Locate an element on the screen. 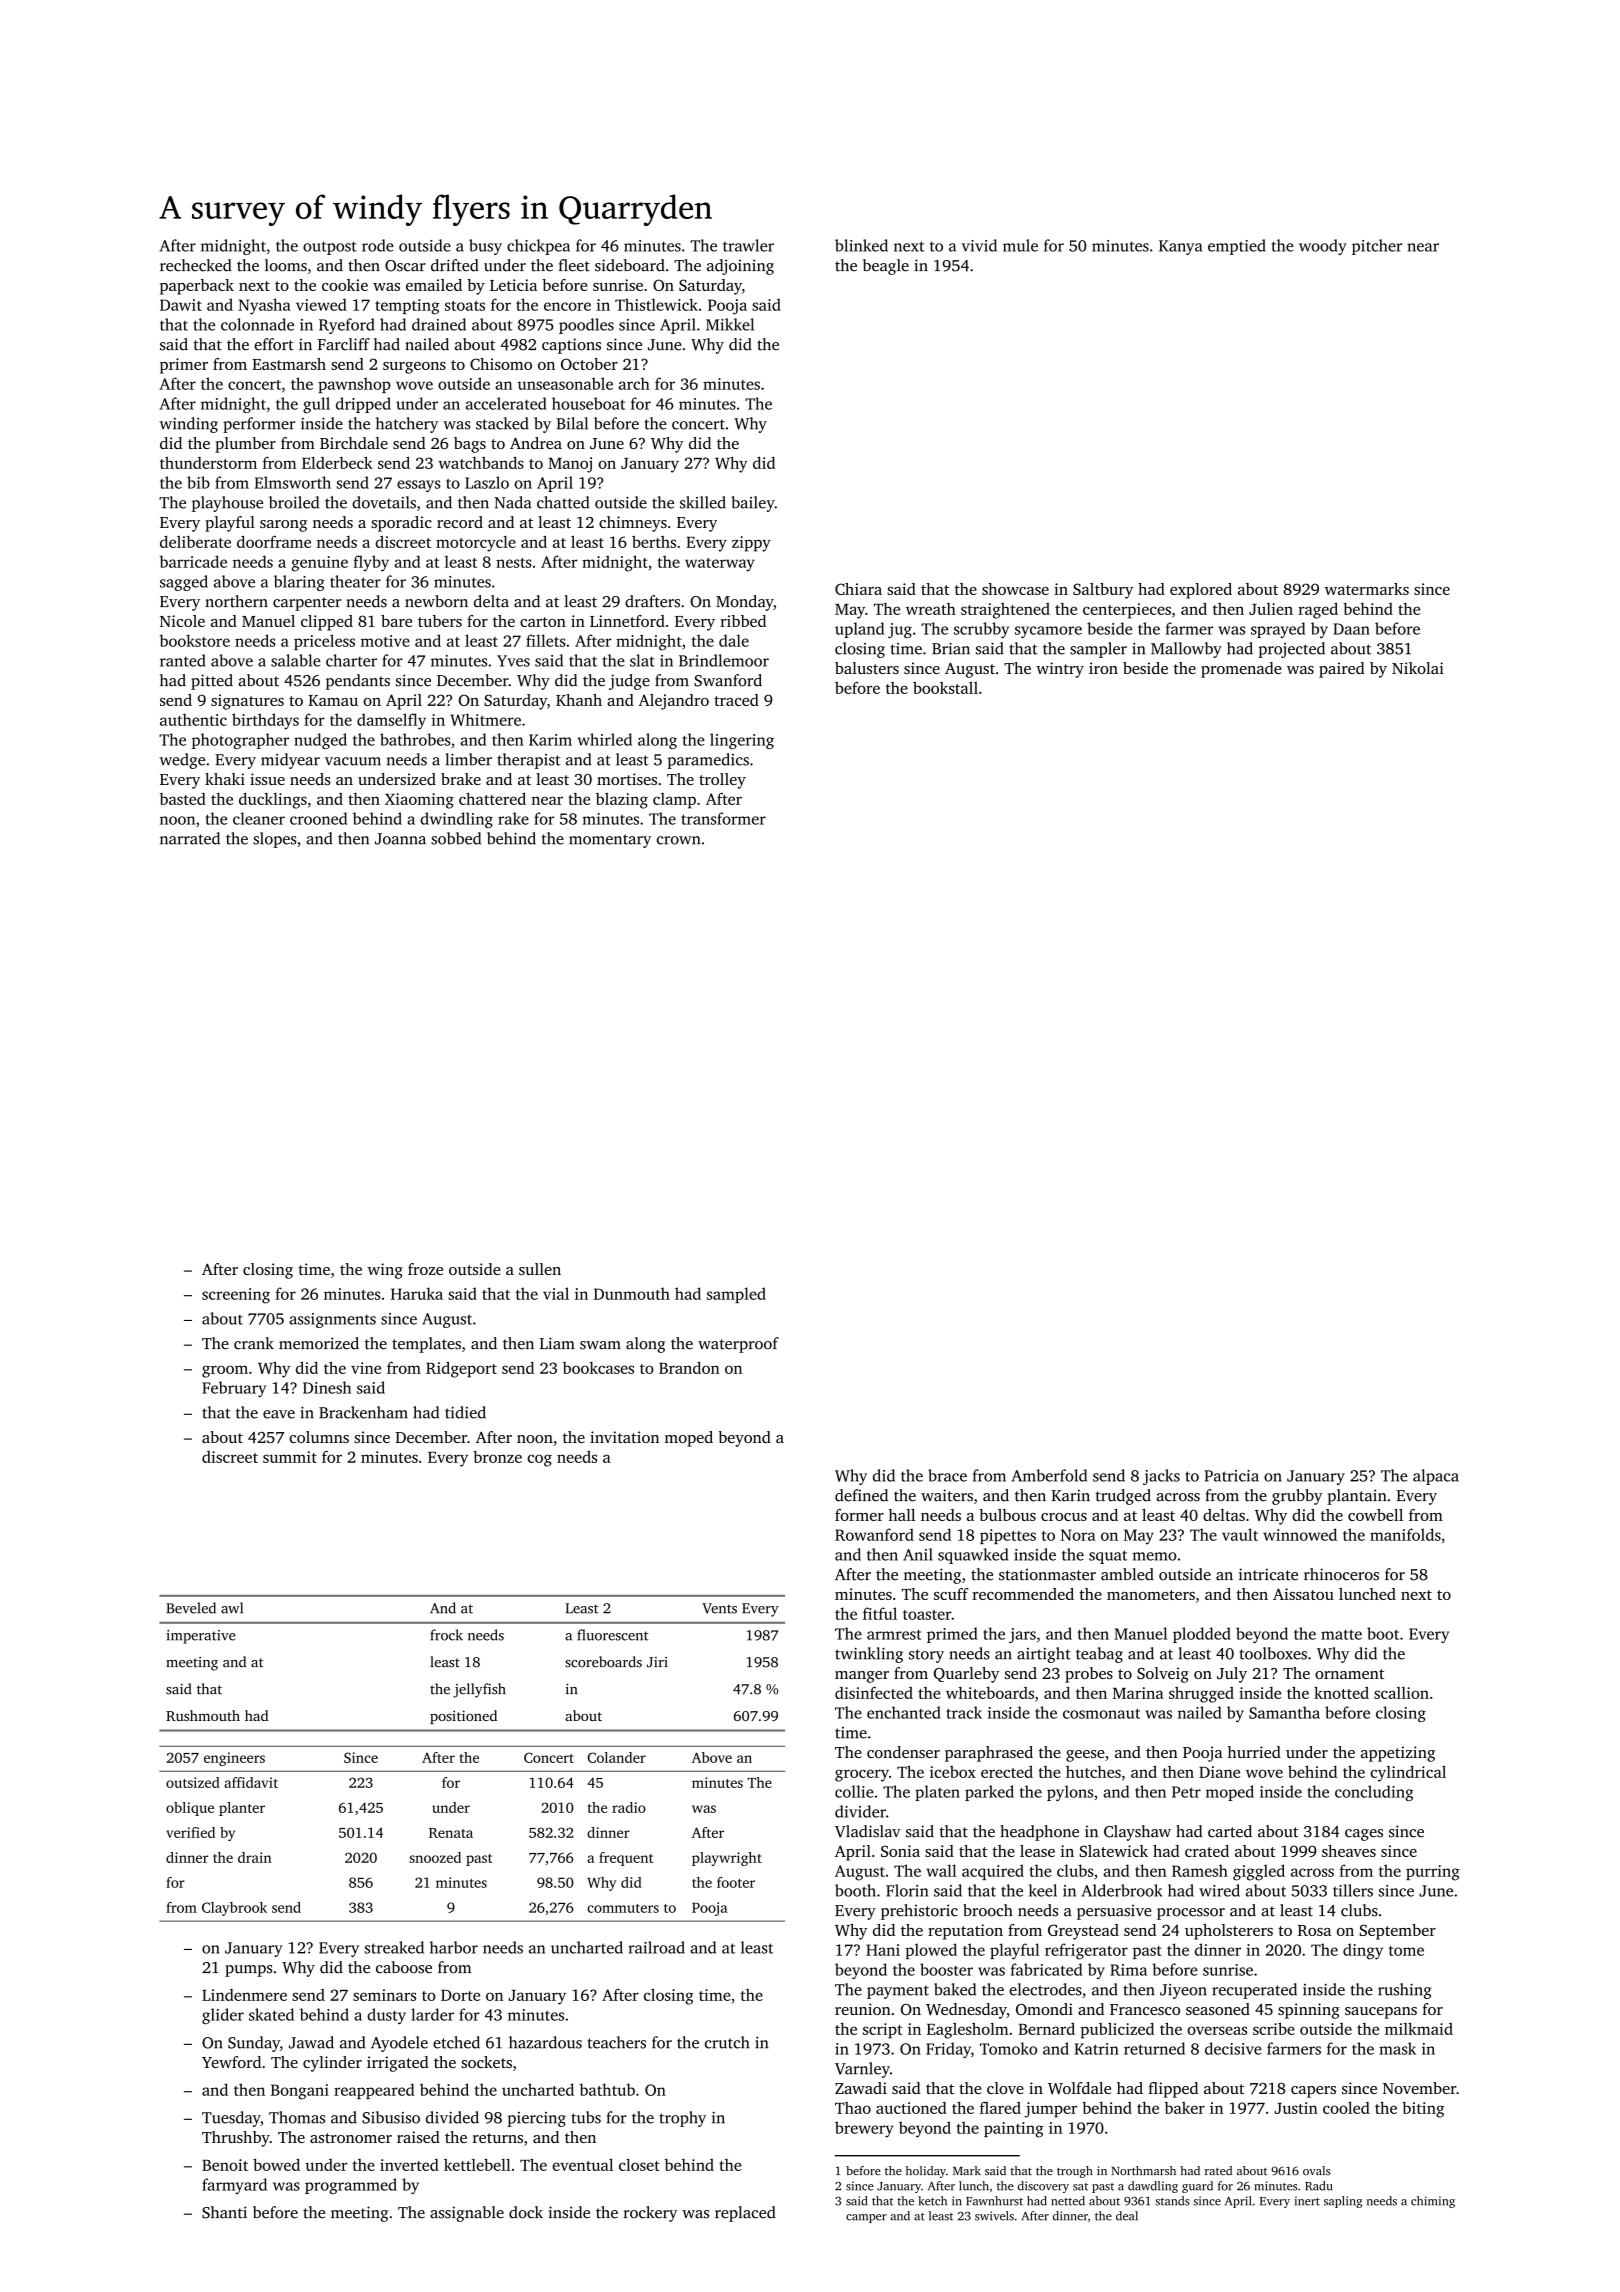 The image size is (1620, 2292). Patricia is located at coordinates (1231, 1476).
